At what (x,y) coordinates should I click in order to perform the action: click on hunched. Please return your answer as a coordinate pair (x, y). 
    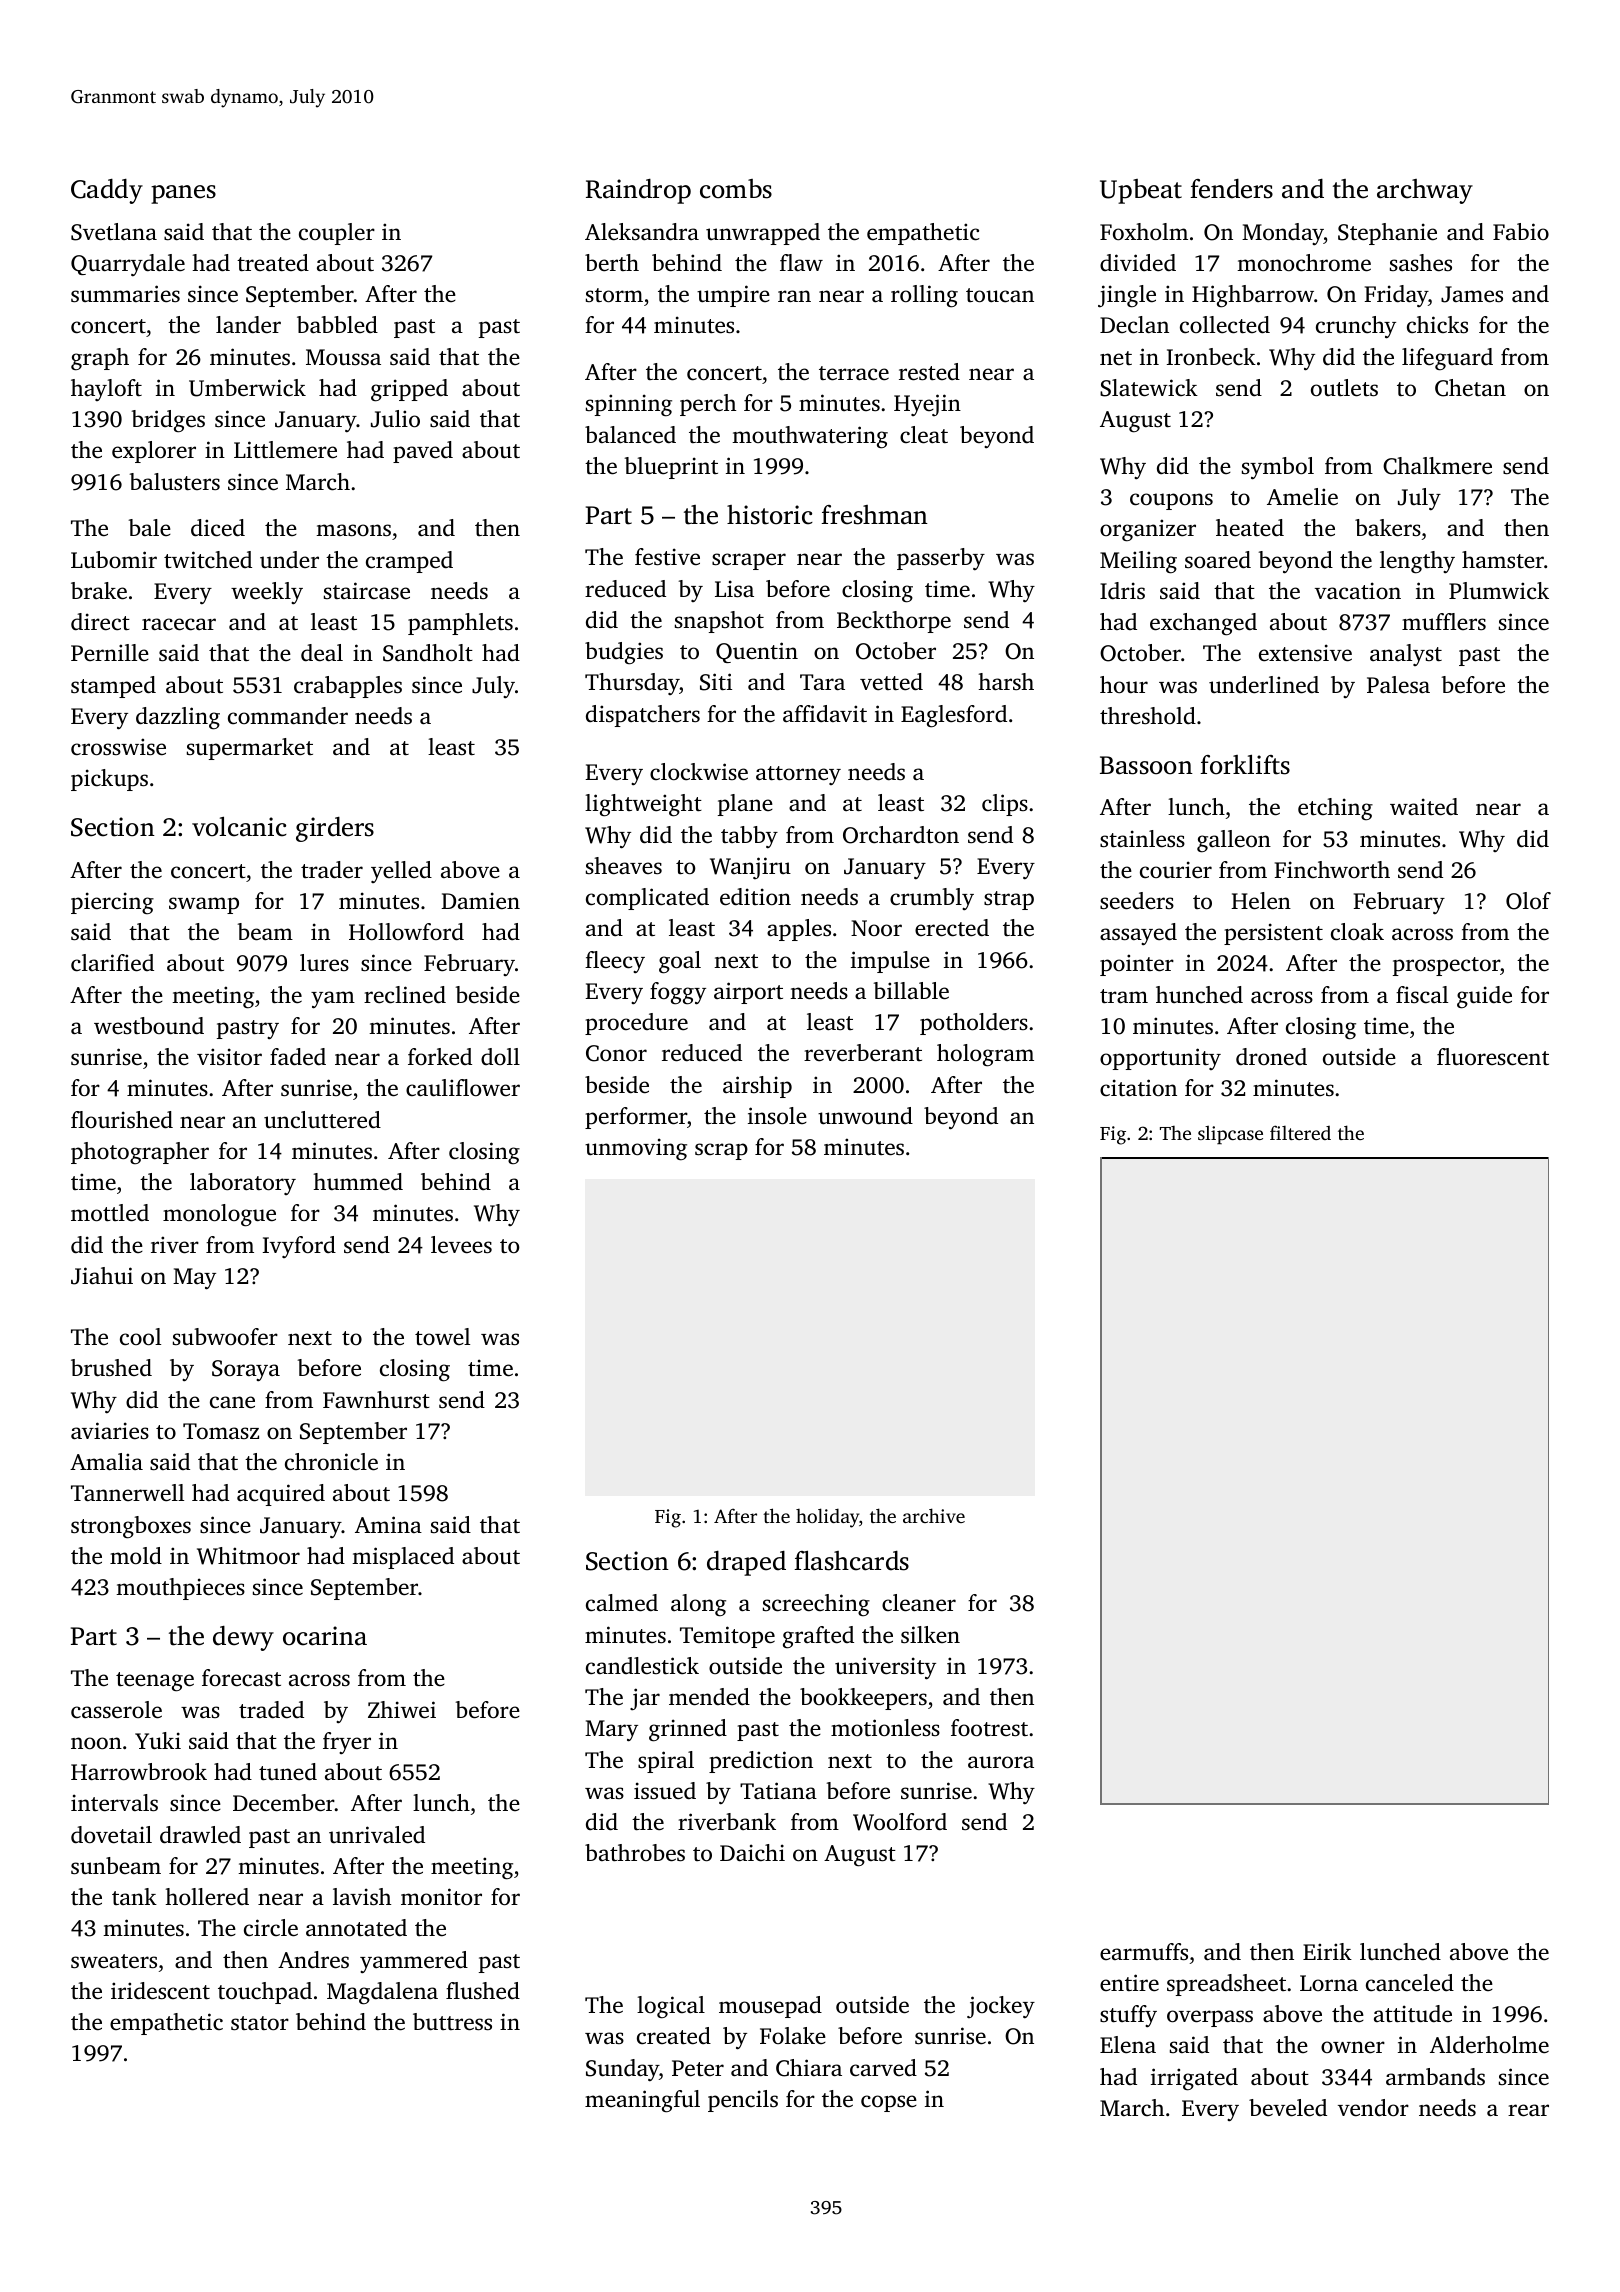
    Looking at the image, I should click on (1199, 995).
